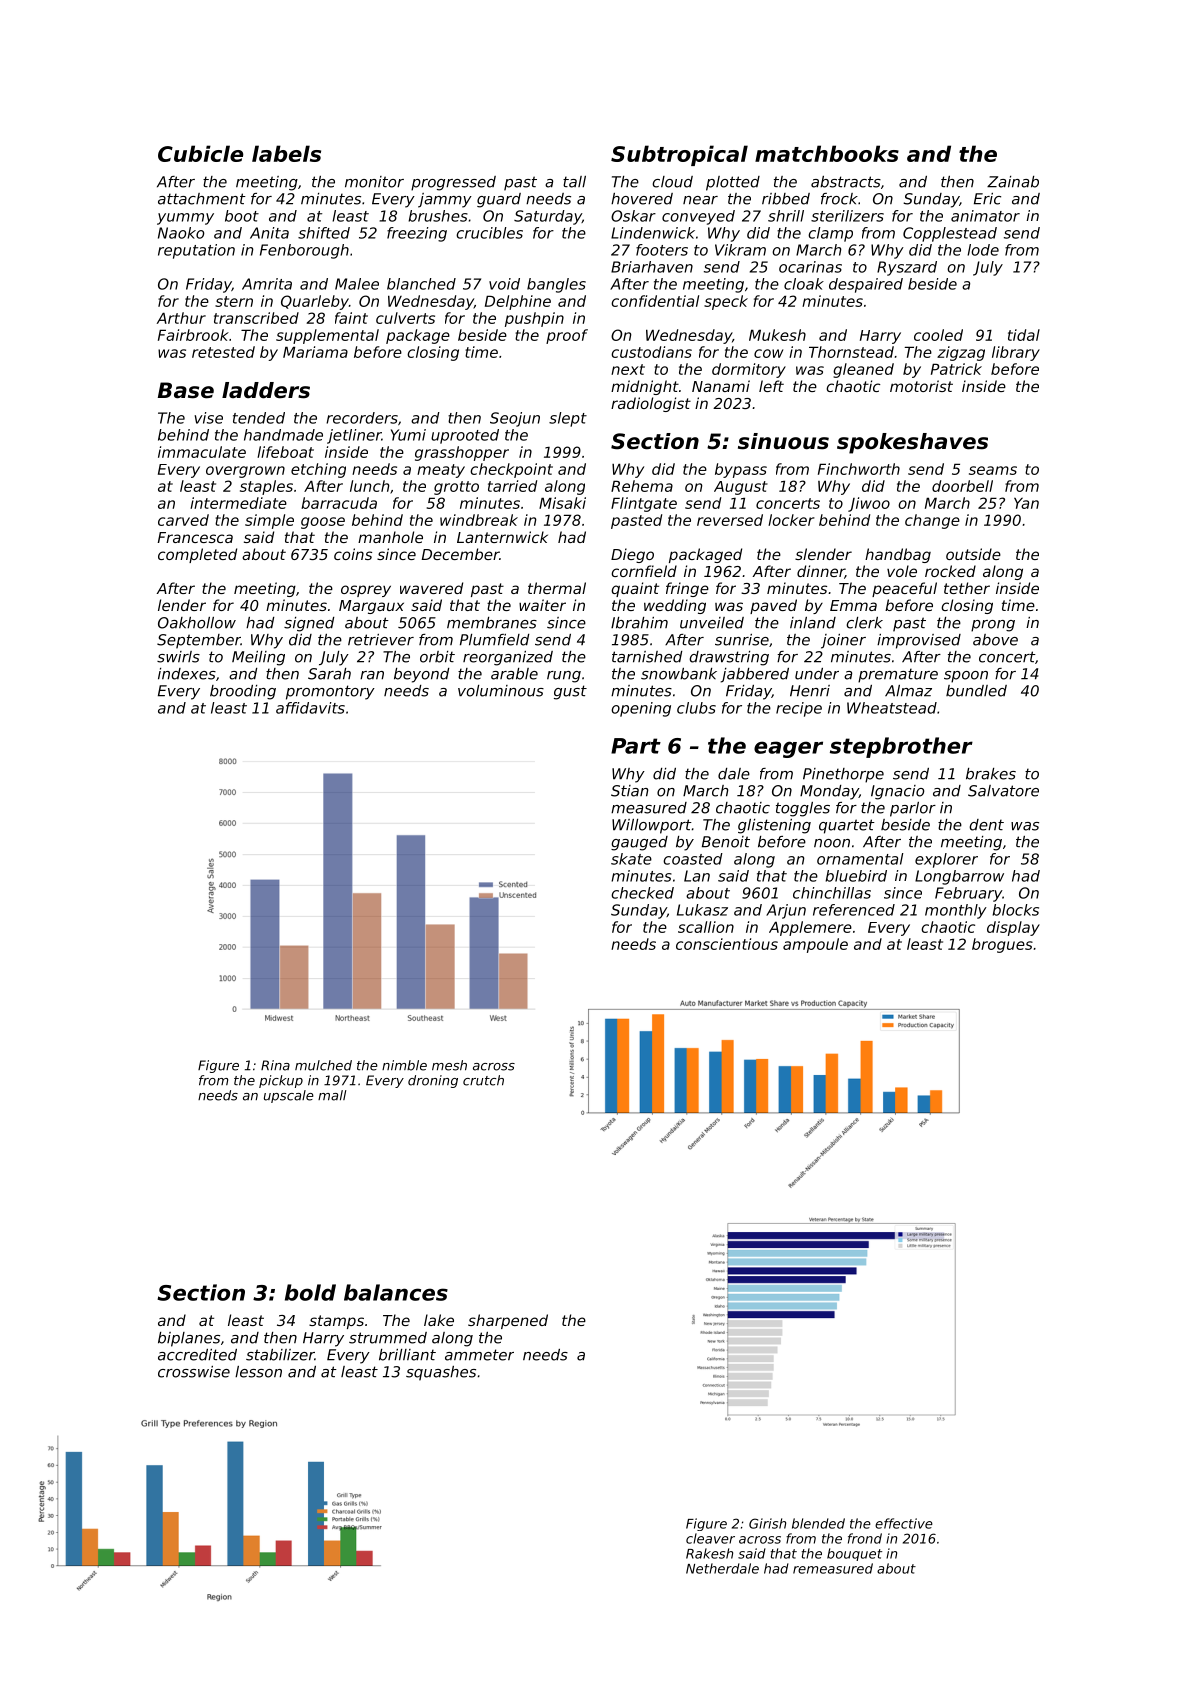  Describe the element at coordinates (280, 1355) in the document. I see `stabilizer` at that location.
